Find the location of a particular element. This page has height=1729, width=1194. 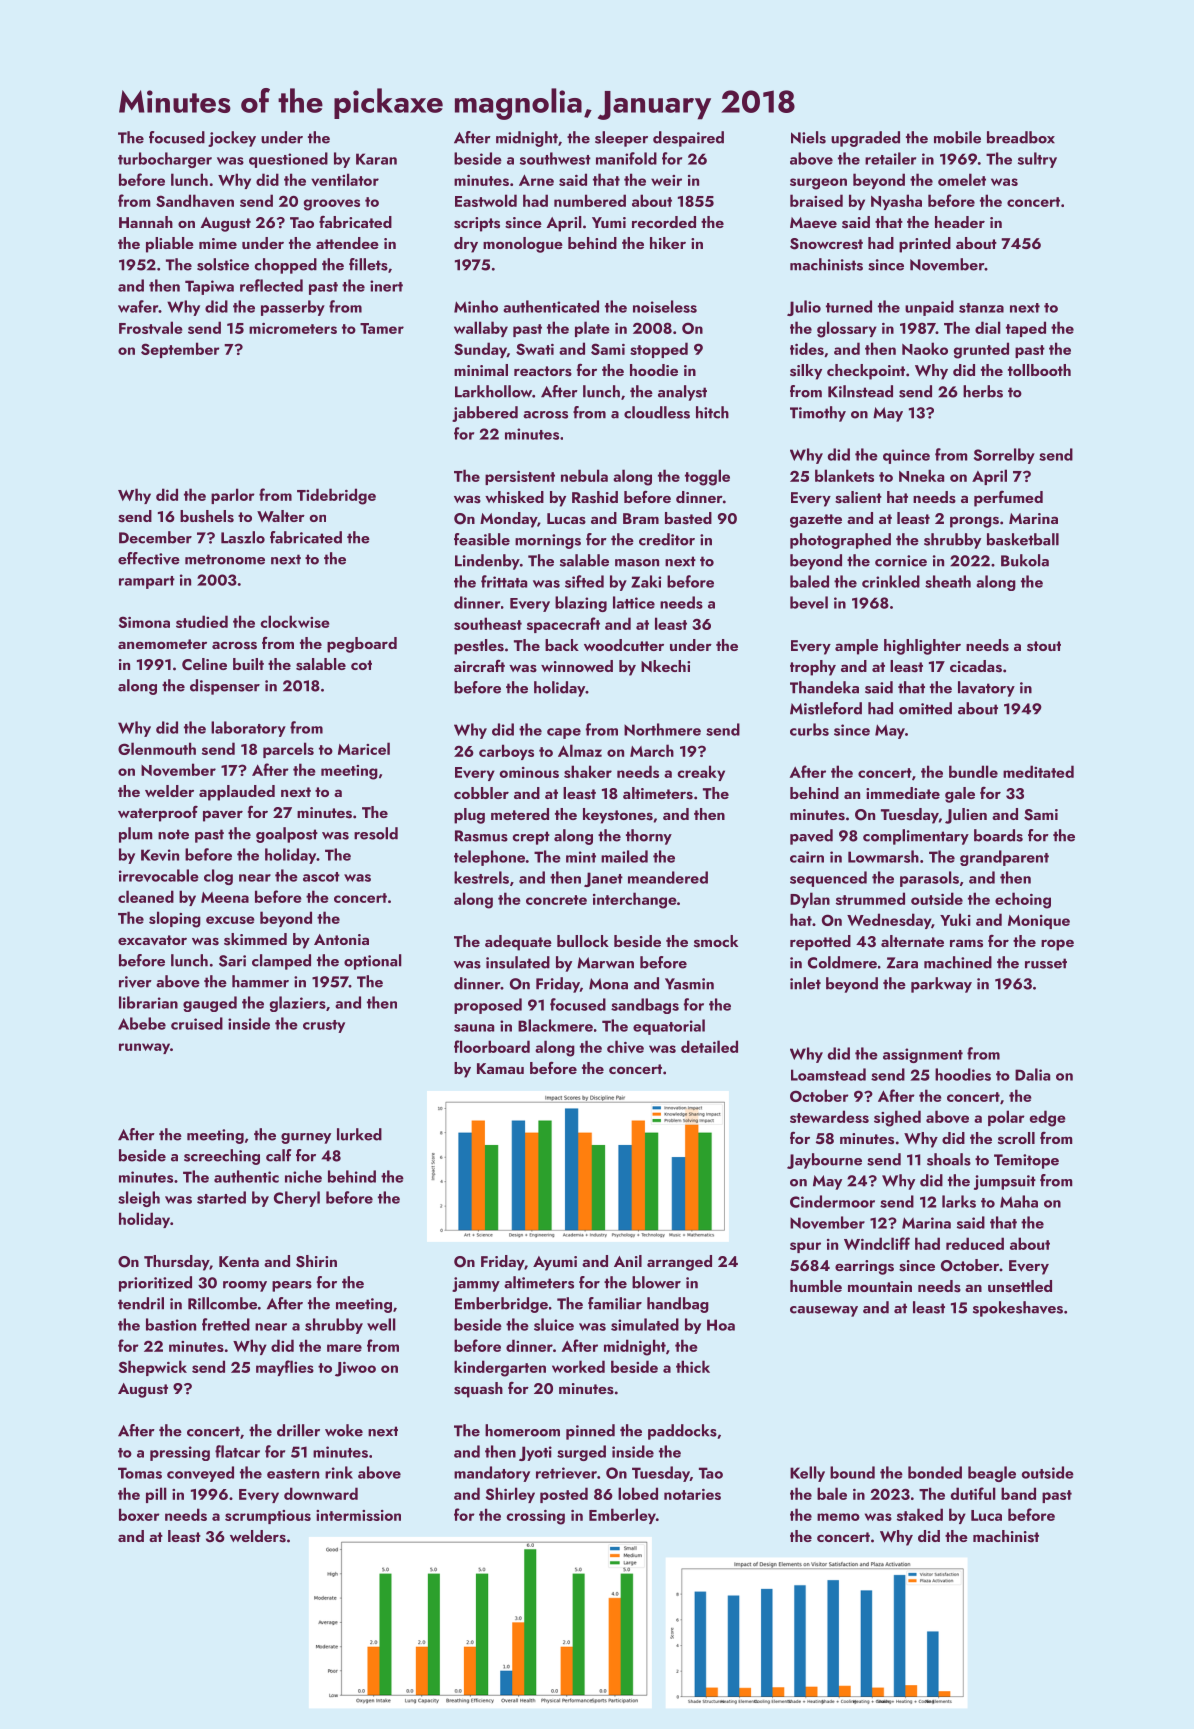

intermission is located at coordinates (358, 1515).
